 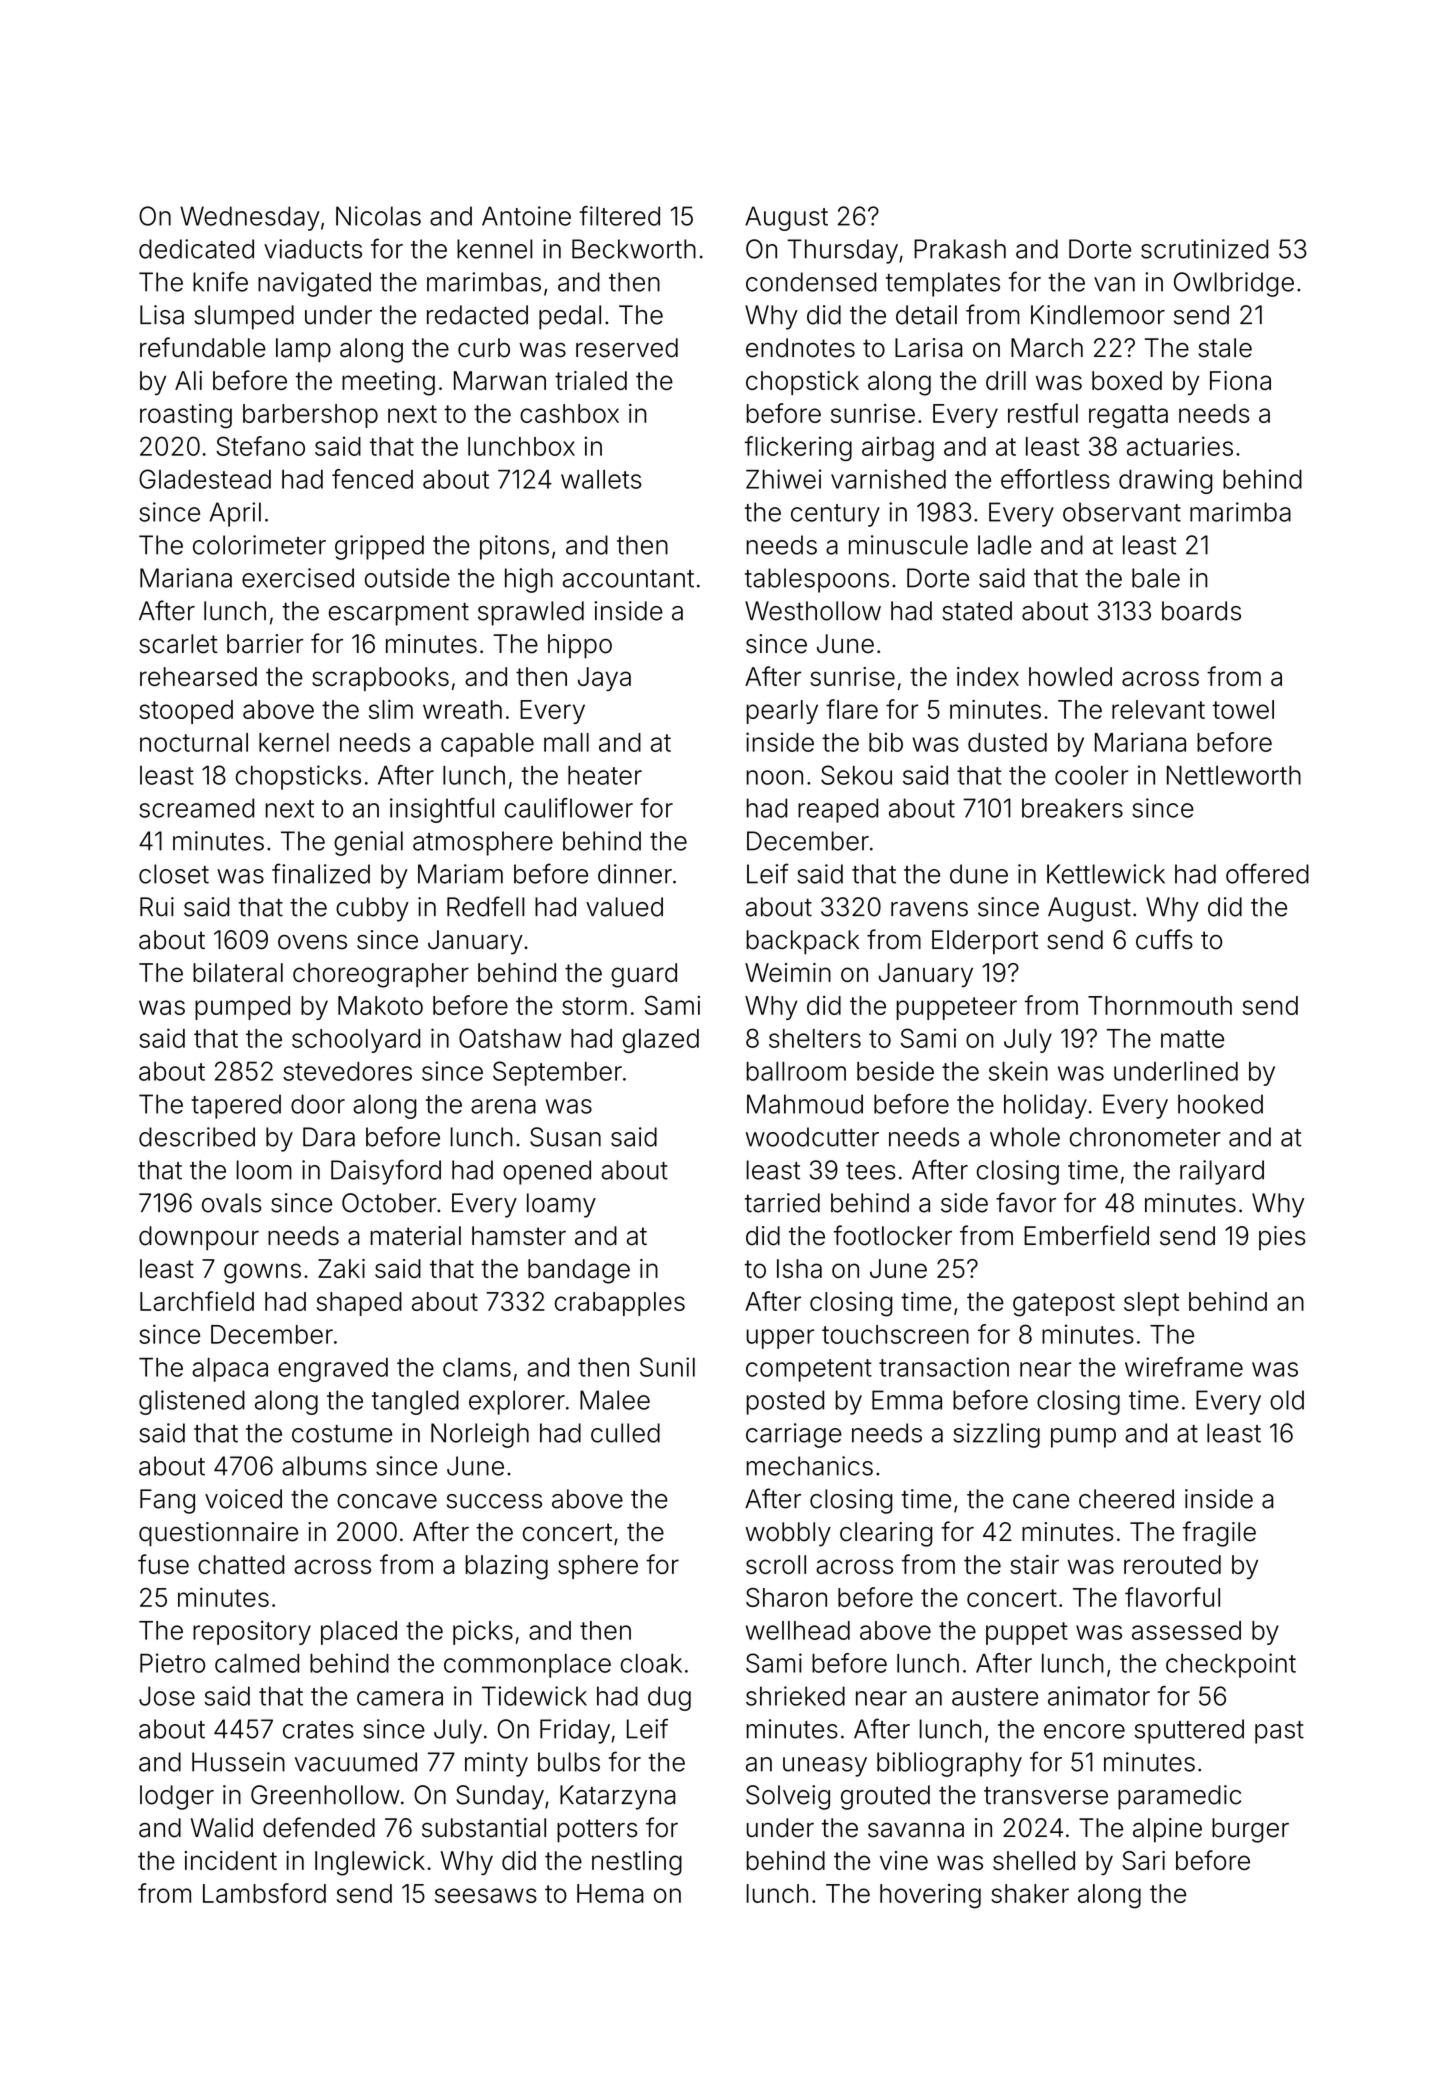 I want to click on hooked, so click(x=1220, y=1104).
